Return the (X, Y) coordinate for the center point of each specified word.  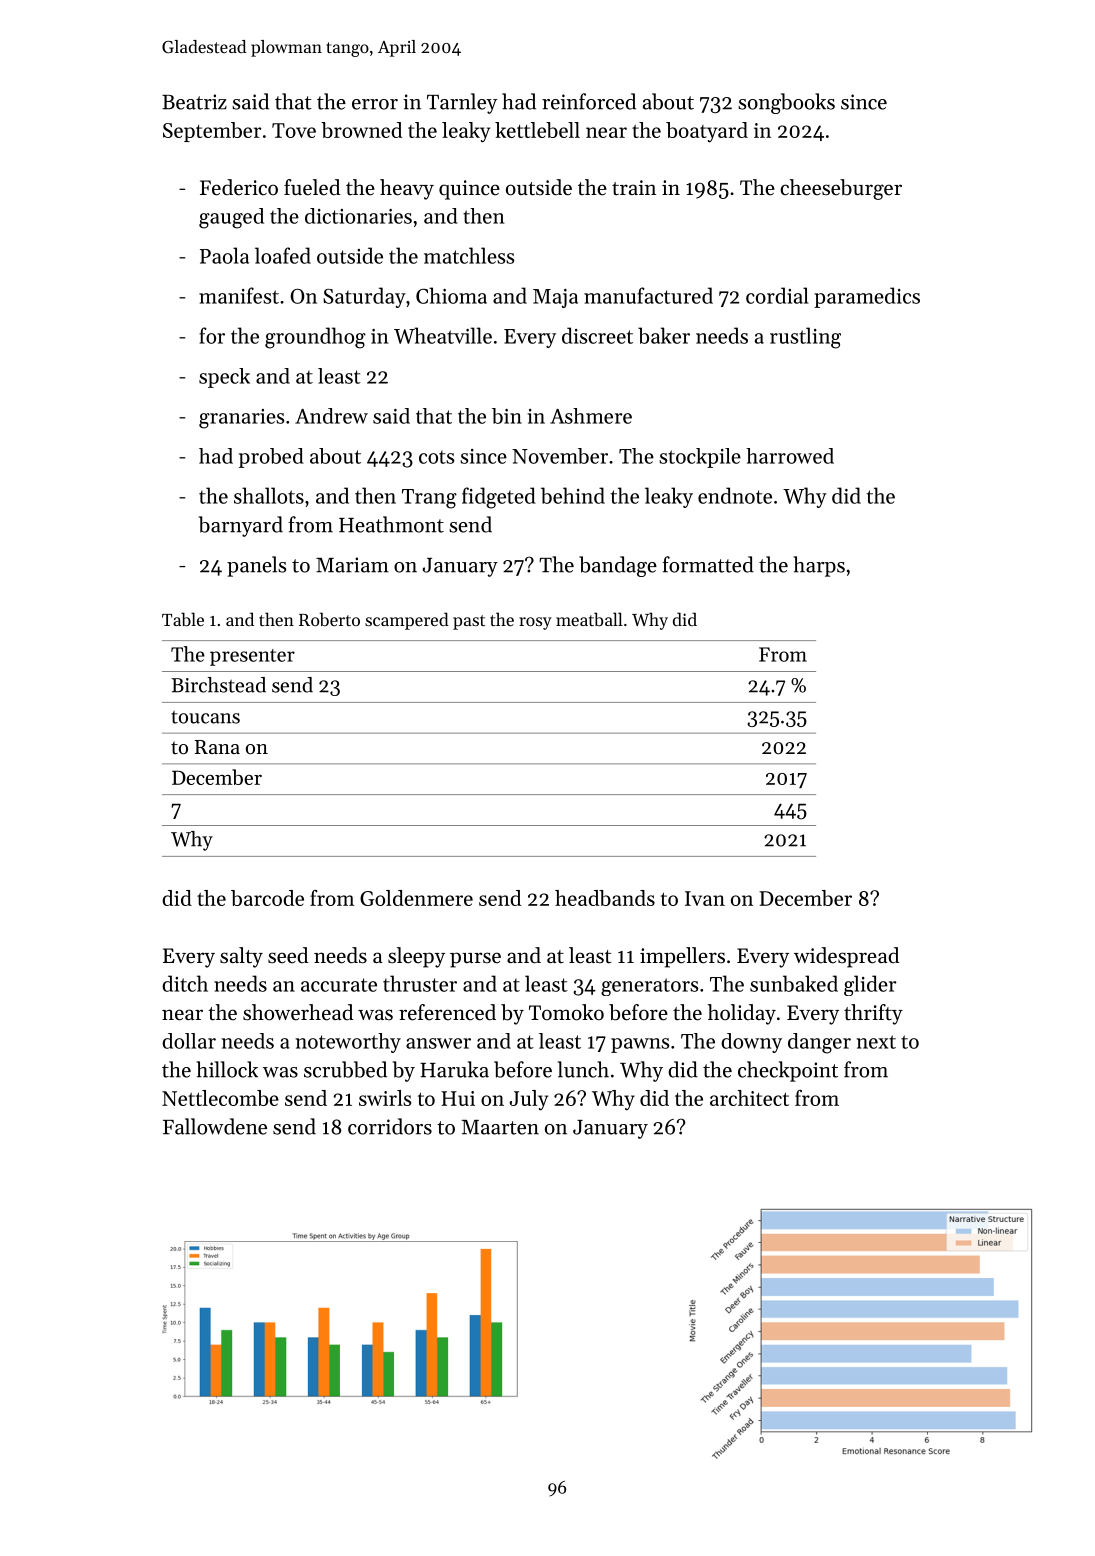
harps (819, 566)
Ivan (705, 898)
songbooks (786, 103)
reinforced (589, 101)
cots (436, 457)
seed (288, 955)
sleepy (416, 957)
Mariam (352, 565)
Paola (224, 255)
